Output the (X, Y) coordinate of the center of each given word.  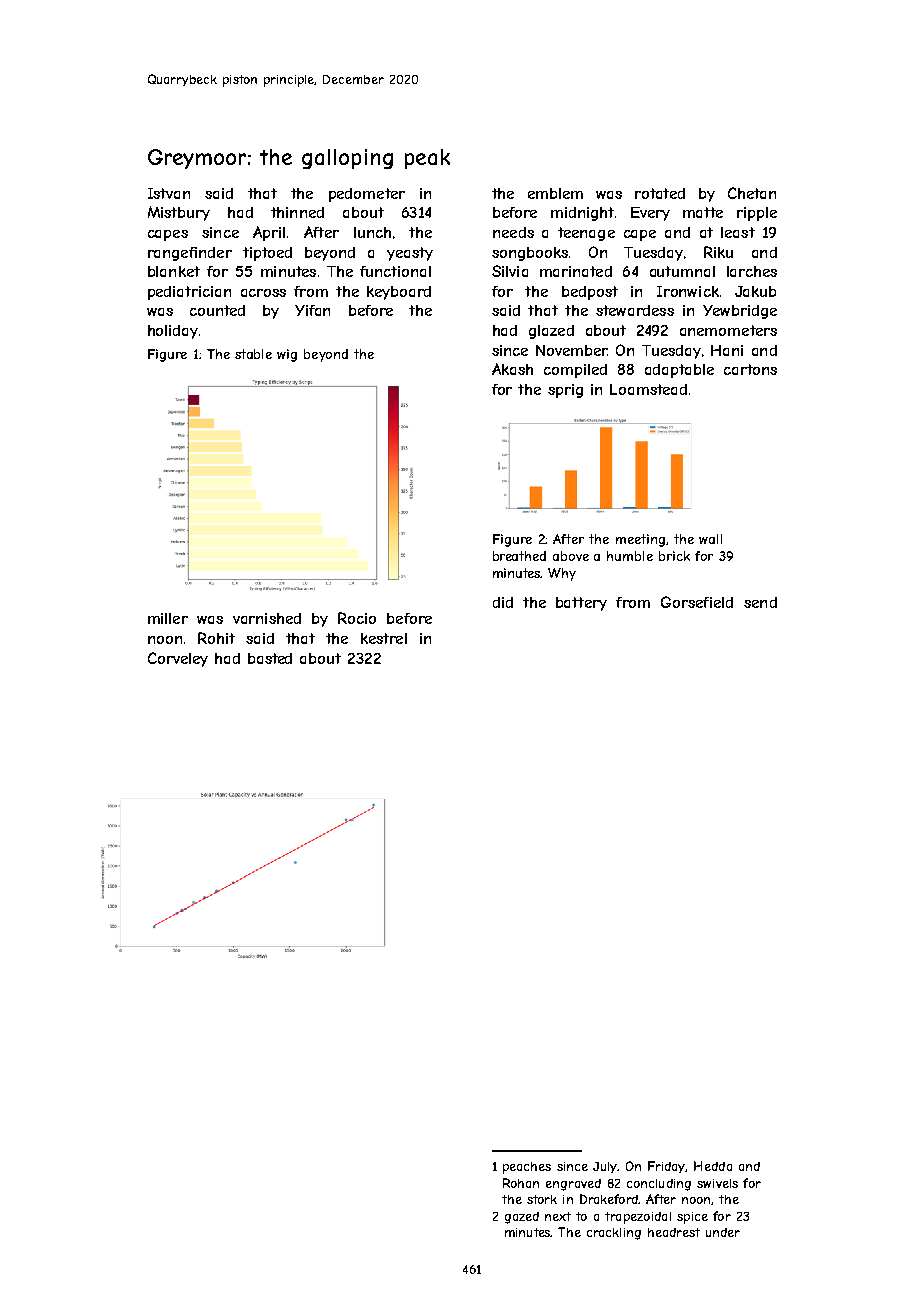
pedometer (367, 195)
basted (270, 658)
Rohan (521, 1183)
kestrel (384, 638)
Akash (512, 369)
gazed (522, 1218)
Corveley (178, 659)
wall (710, 539)
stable (253, 354)
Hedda (713, 1166)
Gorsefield (697, 602)
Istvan (169, 193)
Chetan (752, 193)
